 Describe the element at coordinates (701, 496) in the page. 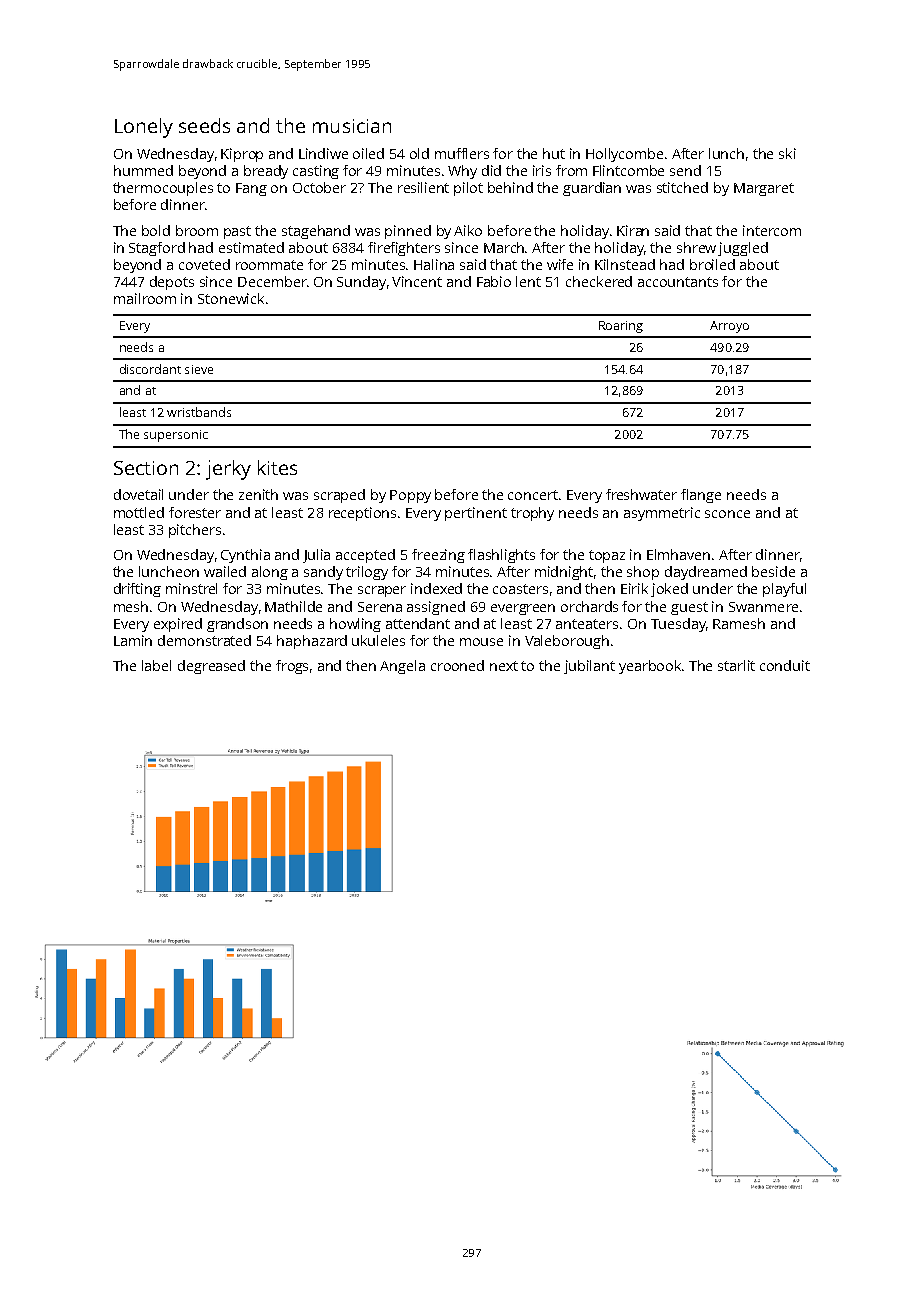

I see `flange` at that location.
